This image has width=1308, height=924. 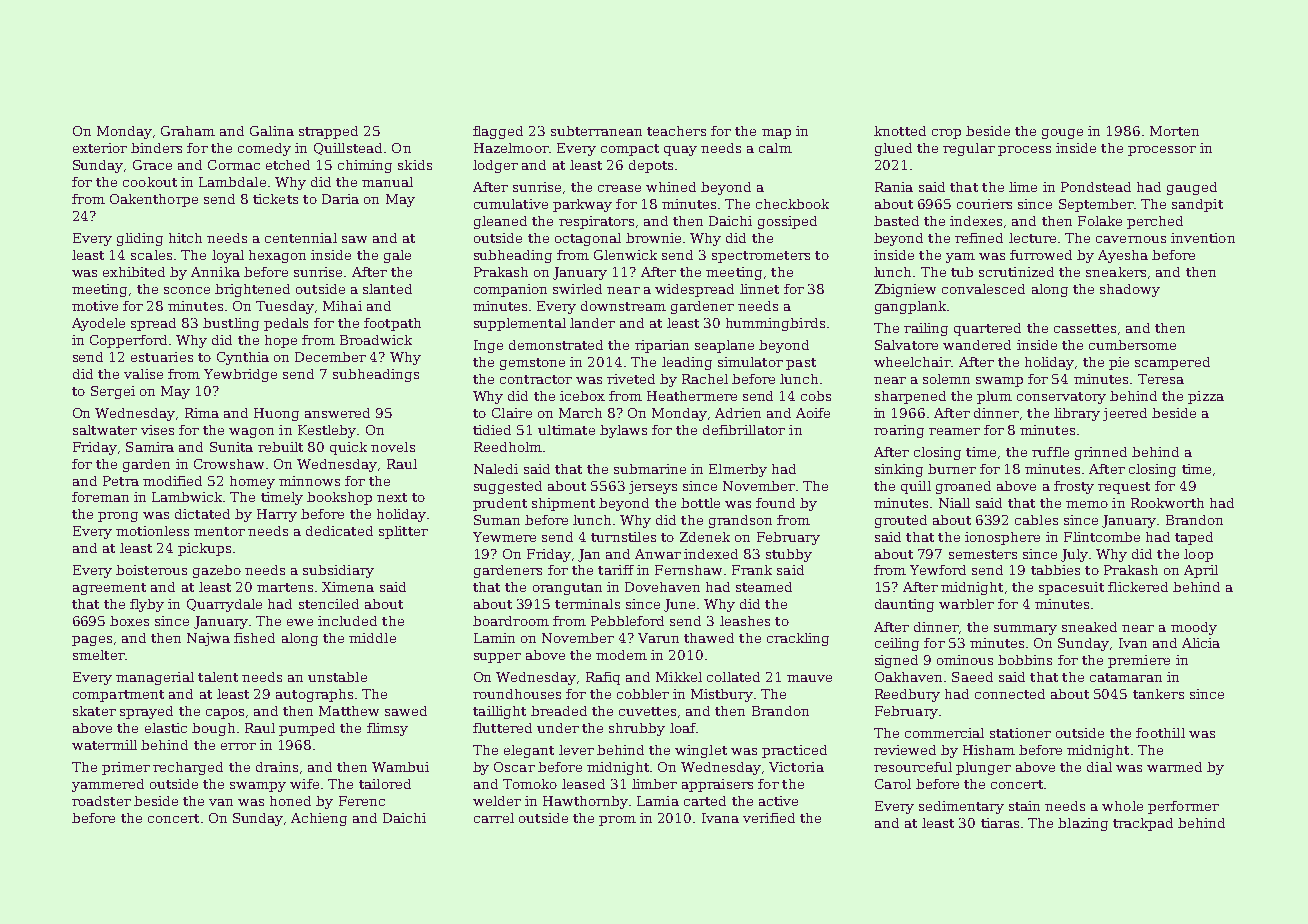 What do you see at coordinates (1096, 187) in the image?
I see `Pondstead` at bounding box center [1096, 187].
